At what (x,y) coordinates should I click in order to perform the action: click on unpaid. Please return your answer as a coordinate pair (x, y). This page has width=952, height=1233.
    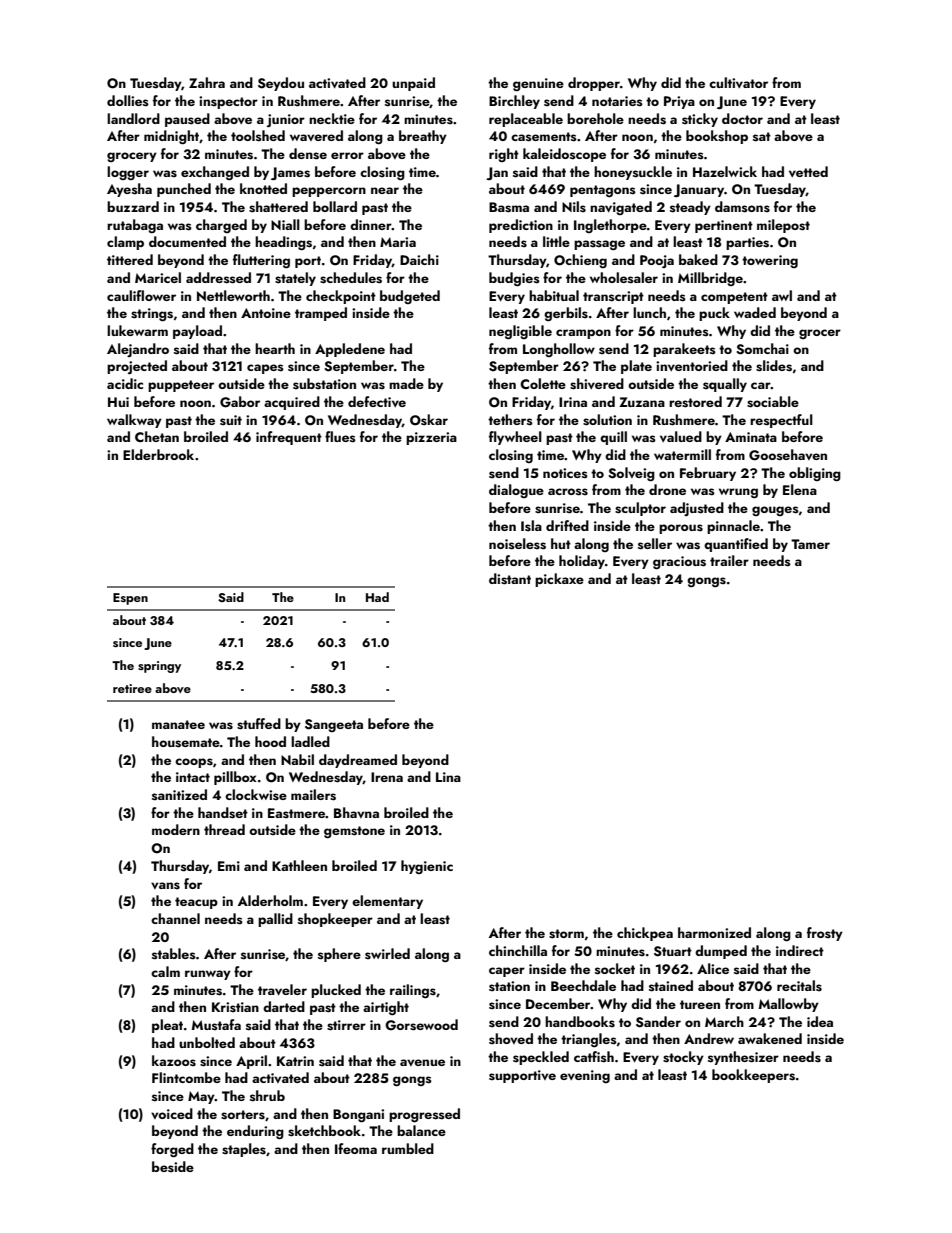
    Looking at the image, I should click on (413, 84).
